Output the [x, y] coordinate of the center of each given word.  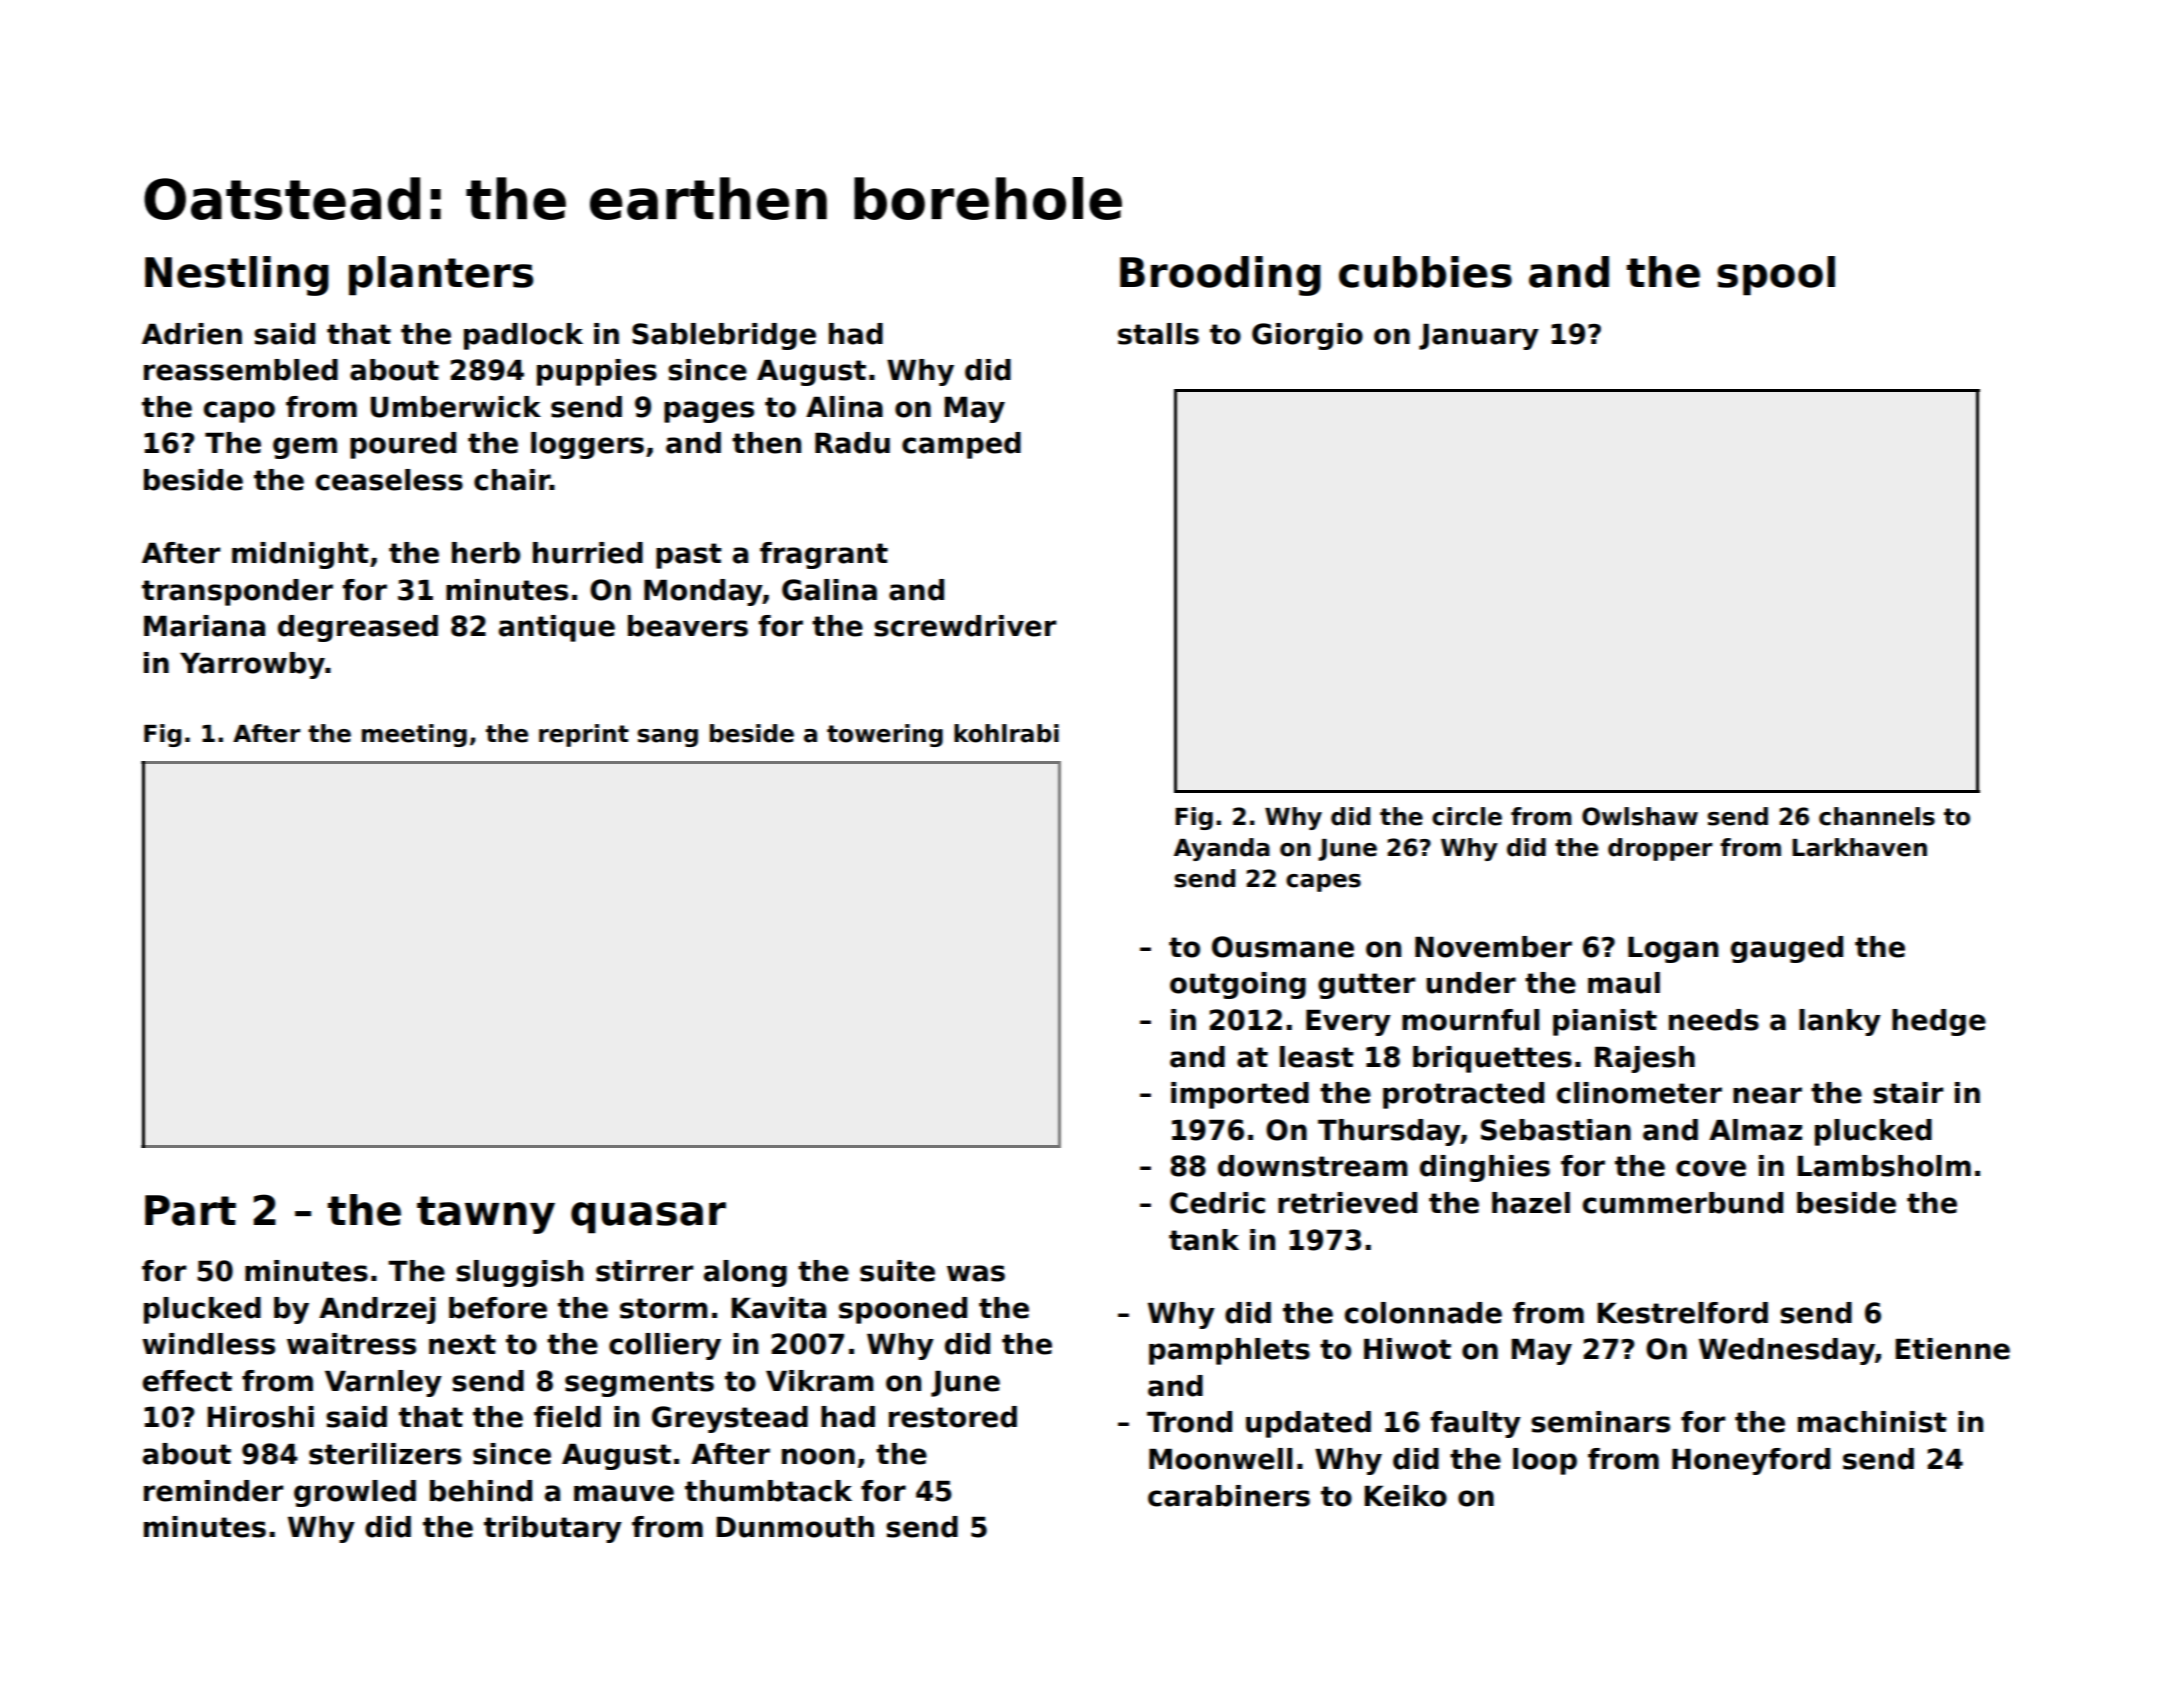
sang [668, 738]
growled [355, 1493]
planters [441, 276]
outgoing [1238, 985]
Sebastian [1556, 1130]
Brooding [1220, 276]
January [1479, 337]
